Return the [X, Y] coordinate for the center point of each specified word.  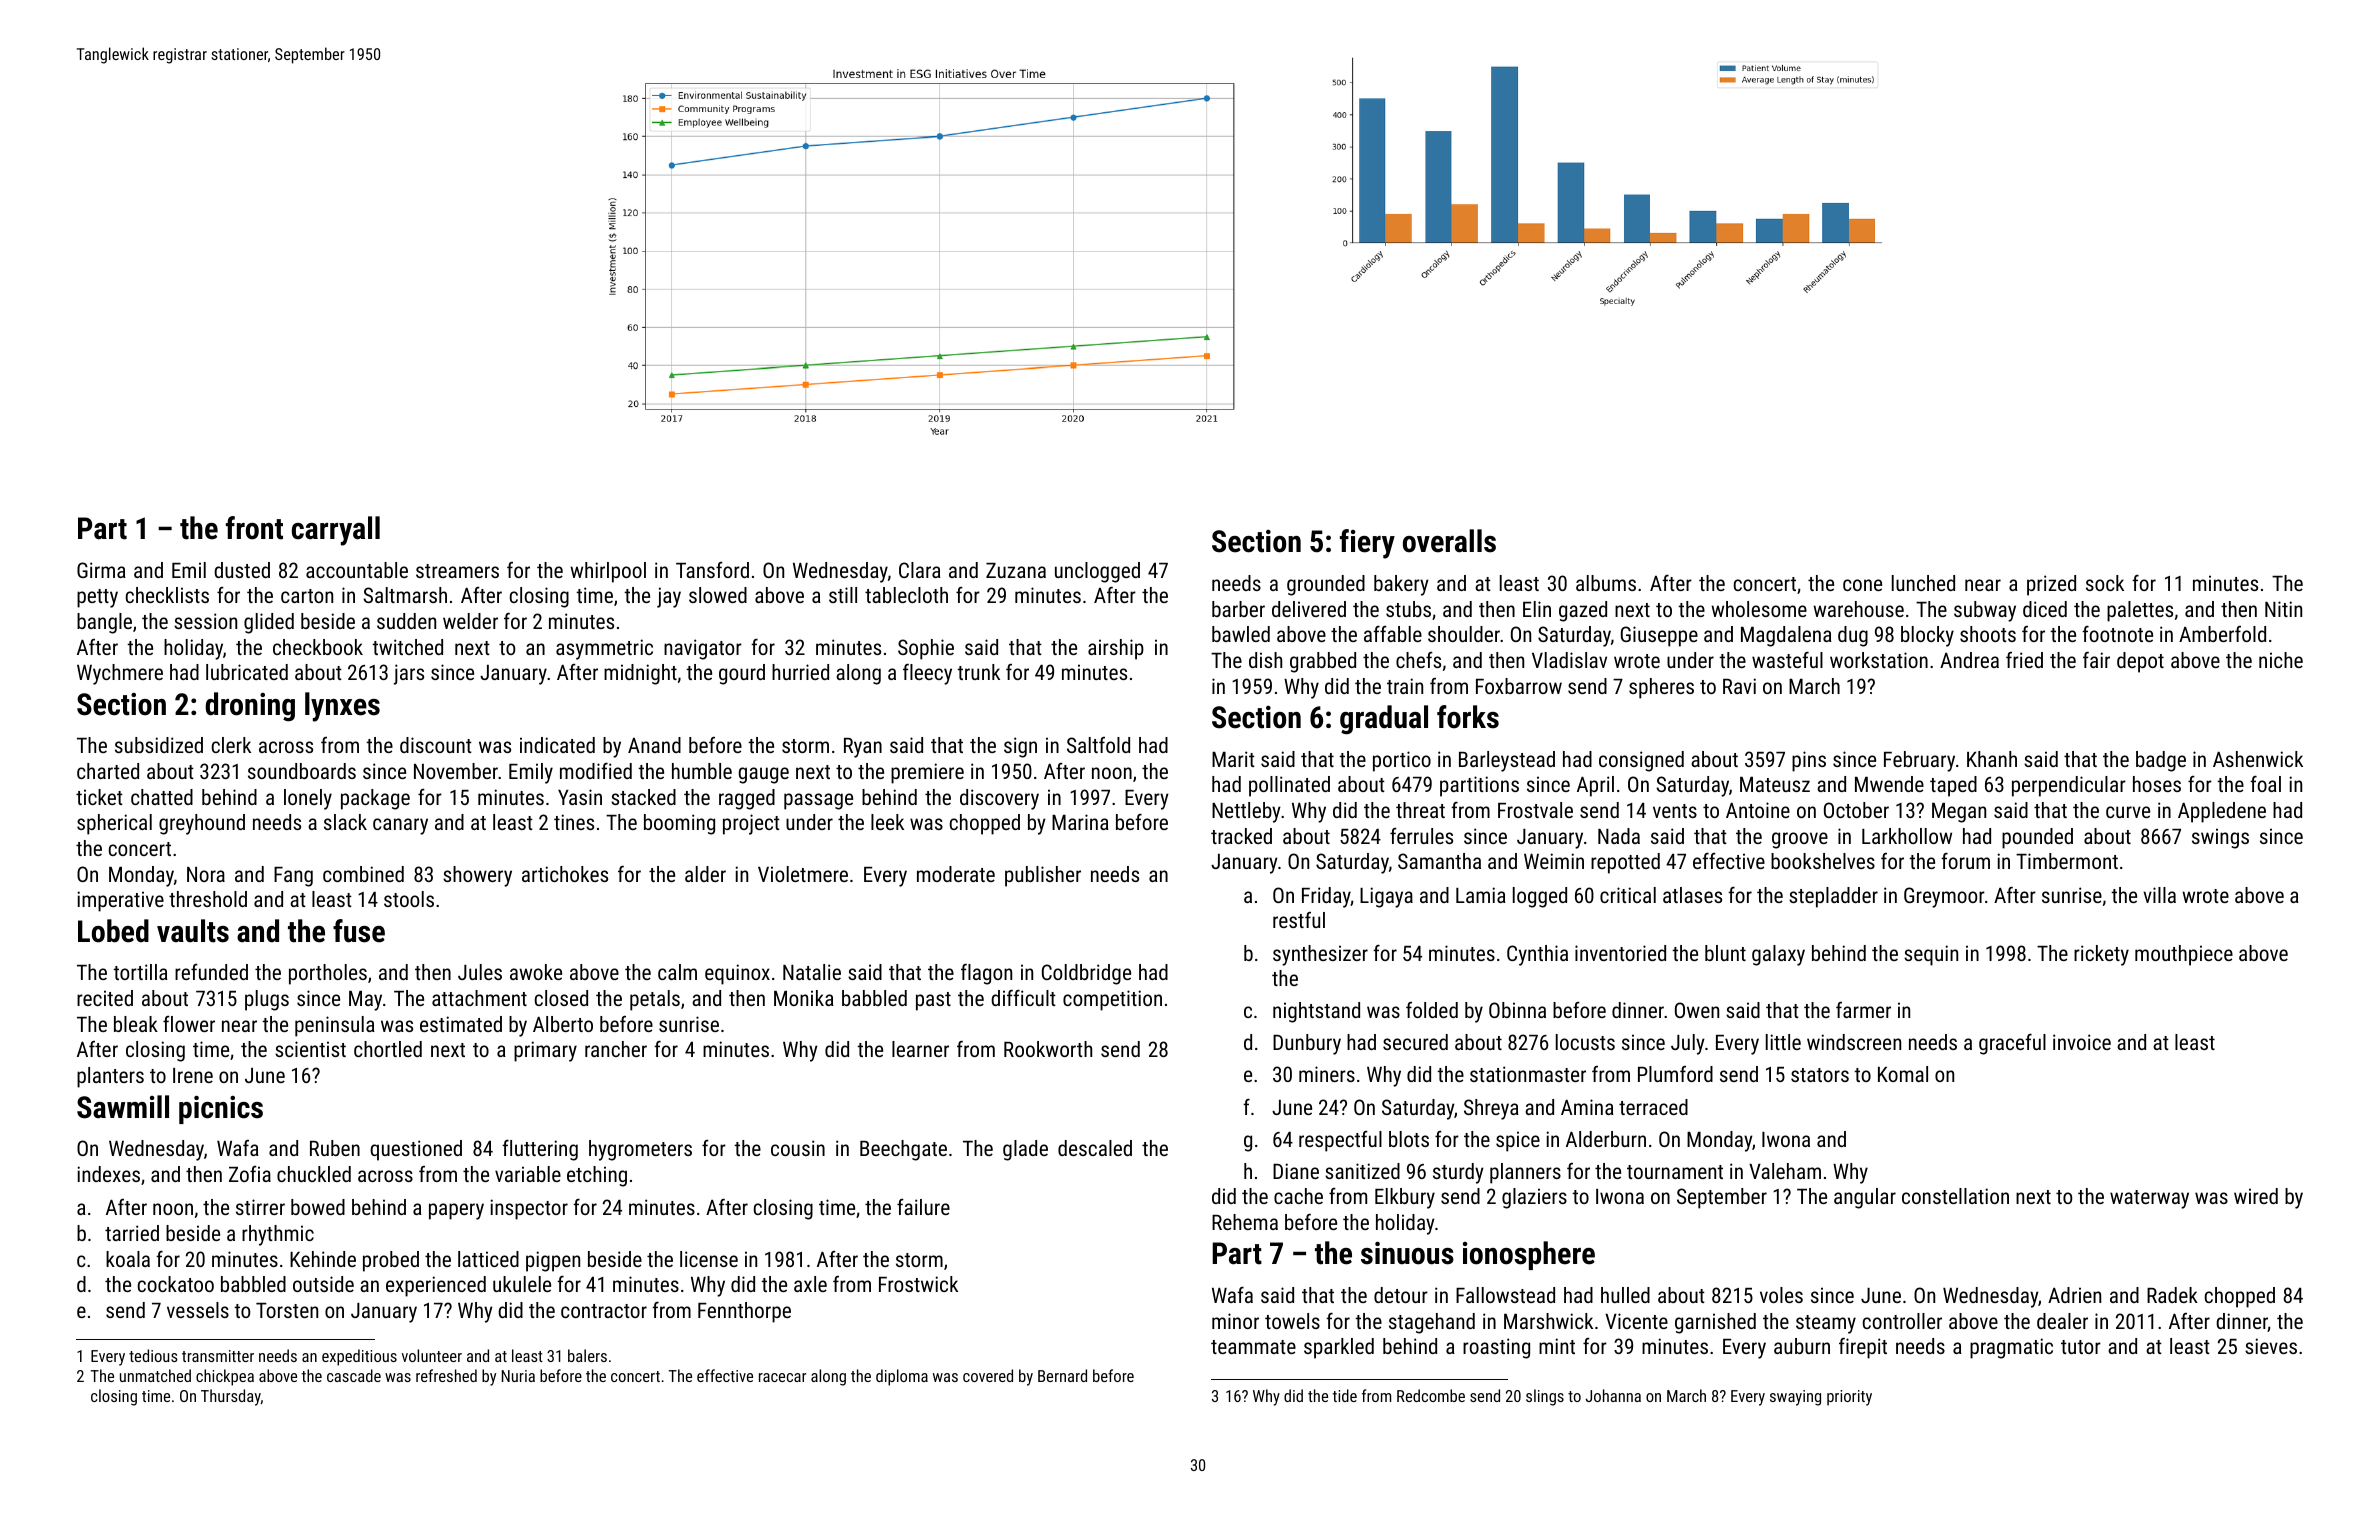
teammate [1253, 1347]
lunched [1923, 583]
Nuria [518, 1376]
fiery [1367, 544]
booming [679, 824]
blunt [1725, 953]
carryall [336, 531]
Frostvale [1535, 810]
